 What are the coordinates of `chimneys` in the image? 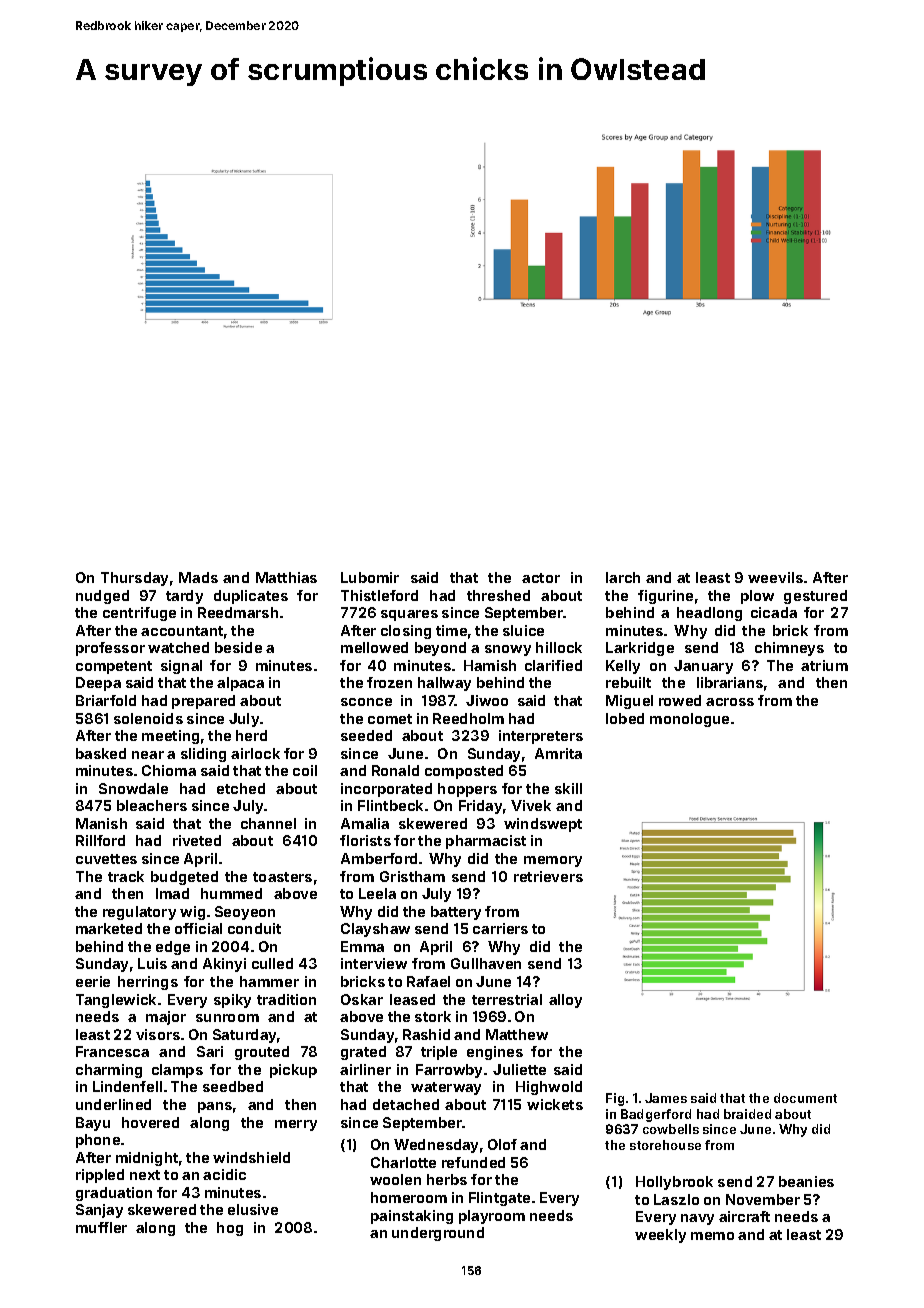 It's located at (789, 649).
